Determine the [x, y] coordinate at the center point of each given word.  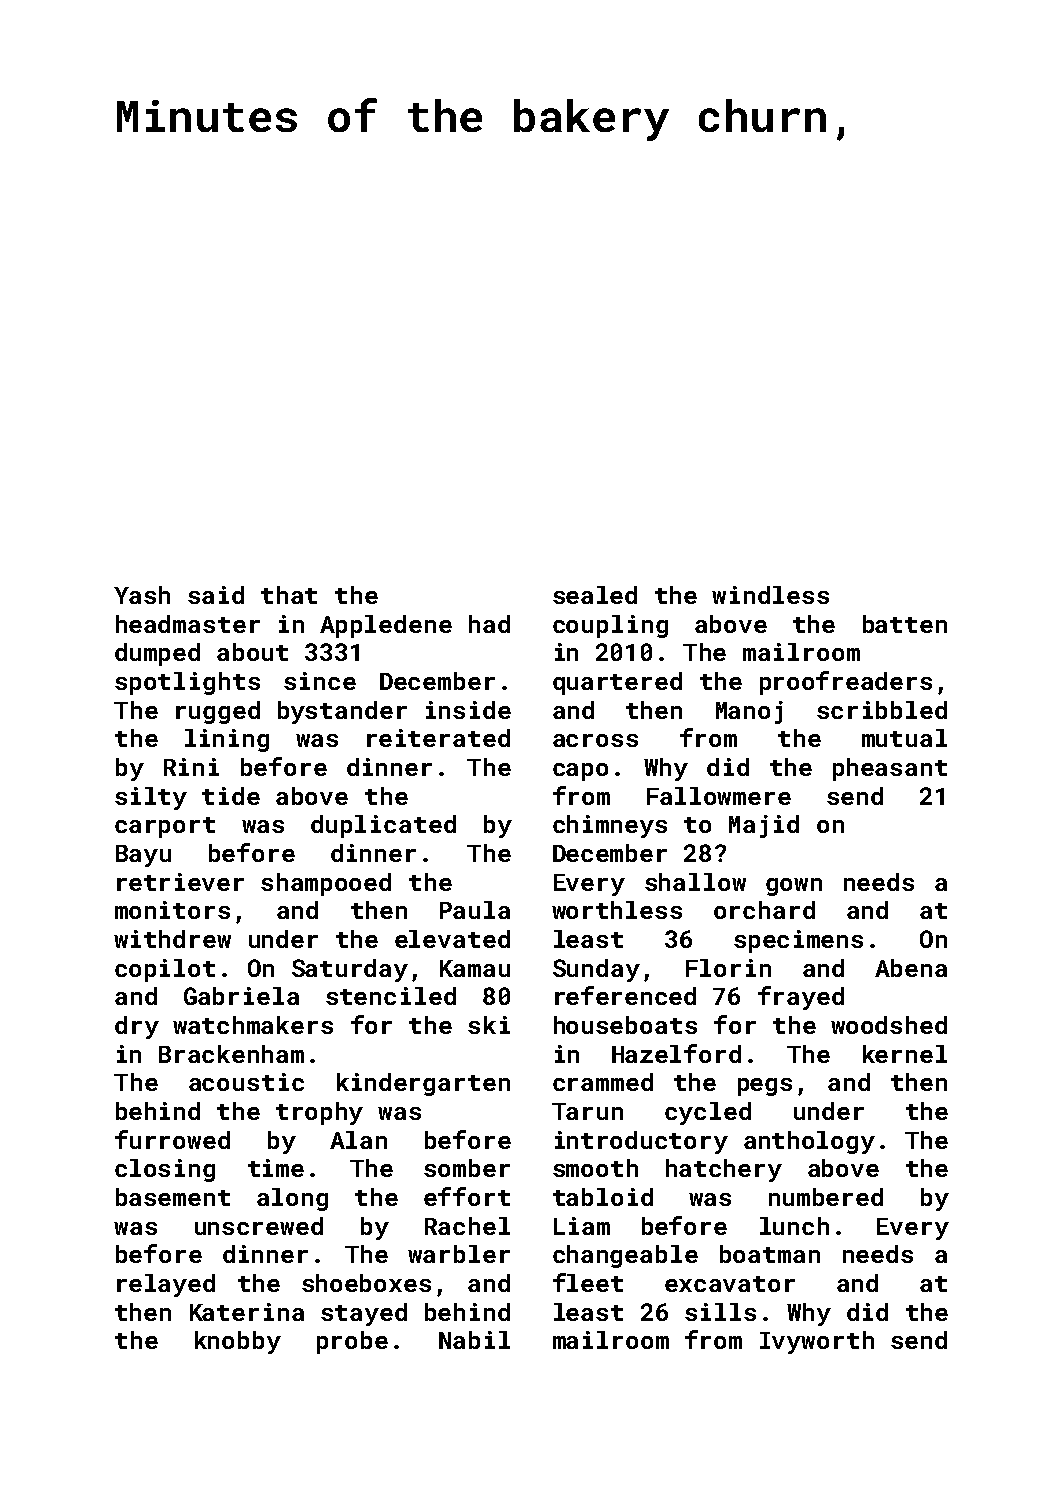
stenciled [391, 996]
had [489, 624]
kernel [905, 1054]
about [252, 652]
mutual [904, 738]
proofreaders [846, 683]
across [595, 740]
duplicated [383, 826]
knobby [238, 1342]
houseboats [625, 1025]
